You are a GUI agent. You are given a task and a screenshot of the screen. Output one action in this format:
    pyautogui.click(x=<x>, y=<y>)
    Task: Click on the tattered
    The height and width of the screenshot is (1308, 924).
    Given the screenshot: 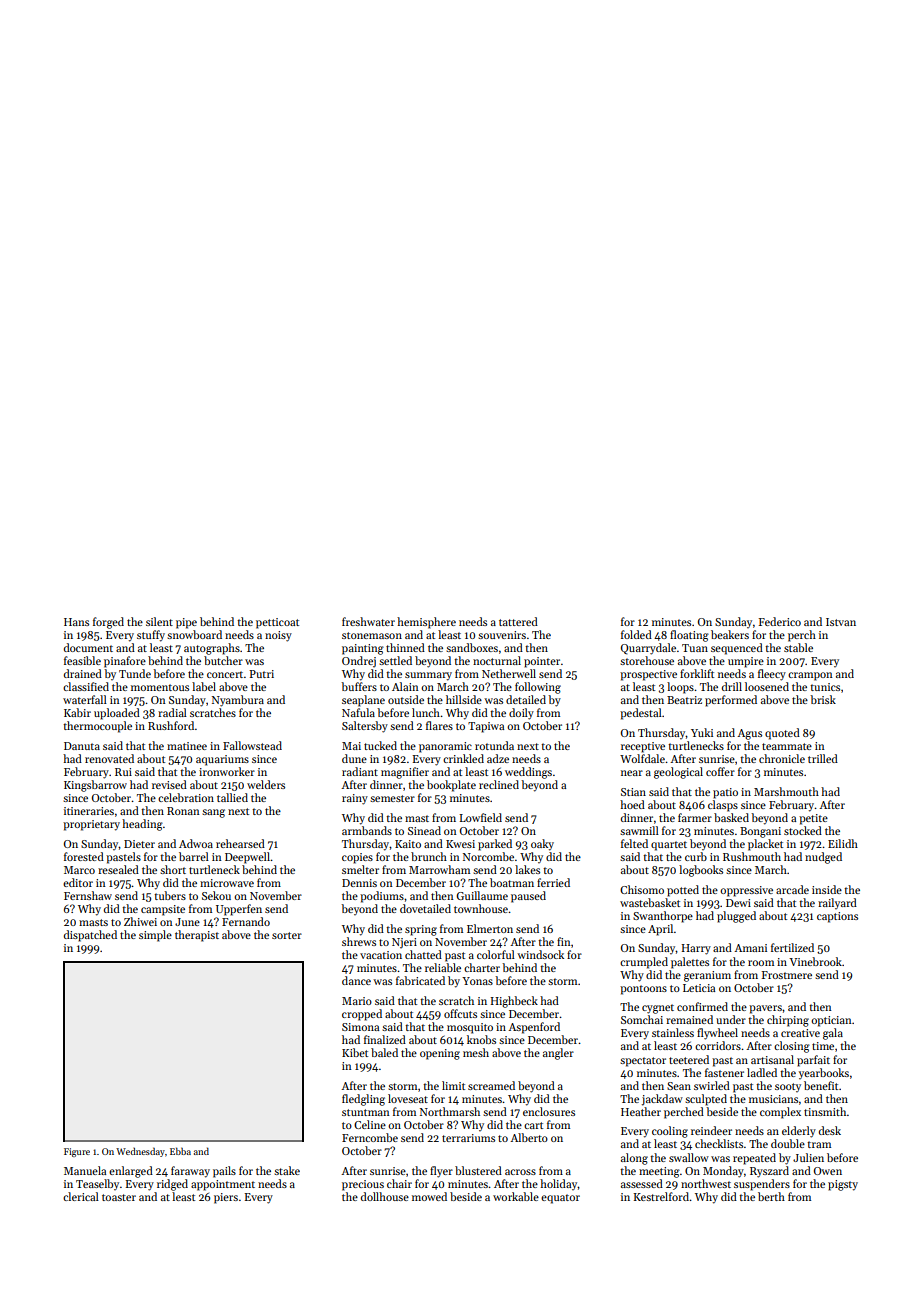 What is the action you would take?
    pyautogui.click(x=518, y=621)
